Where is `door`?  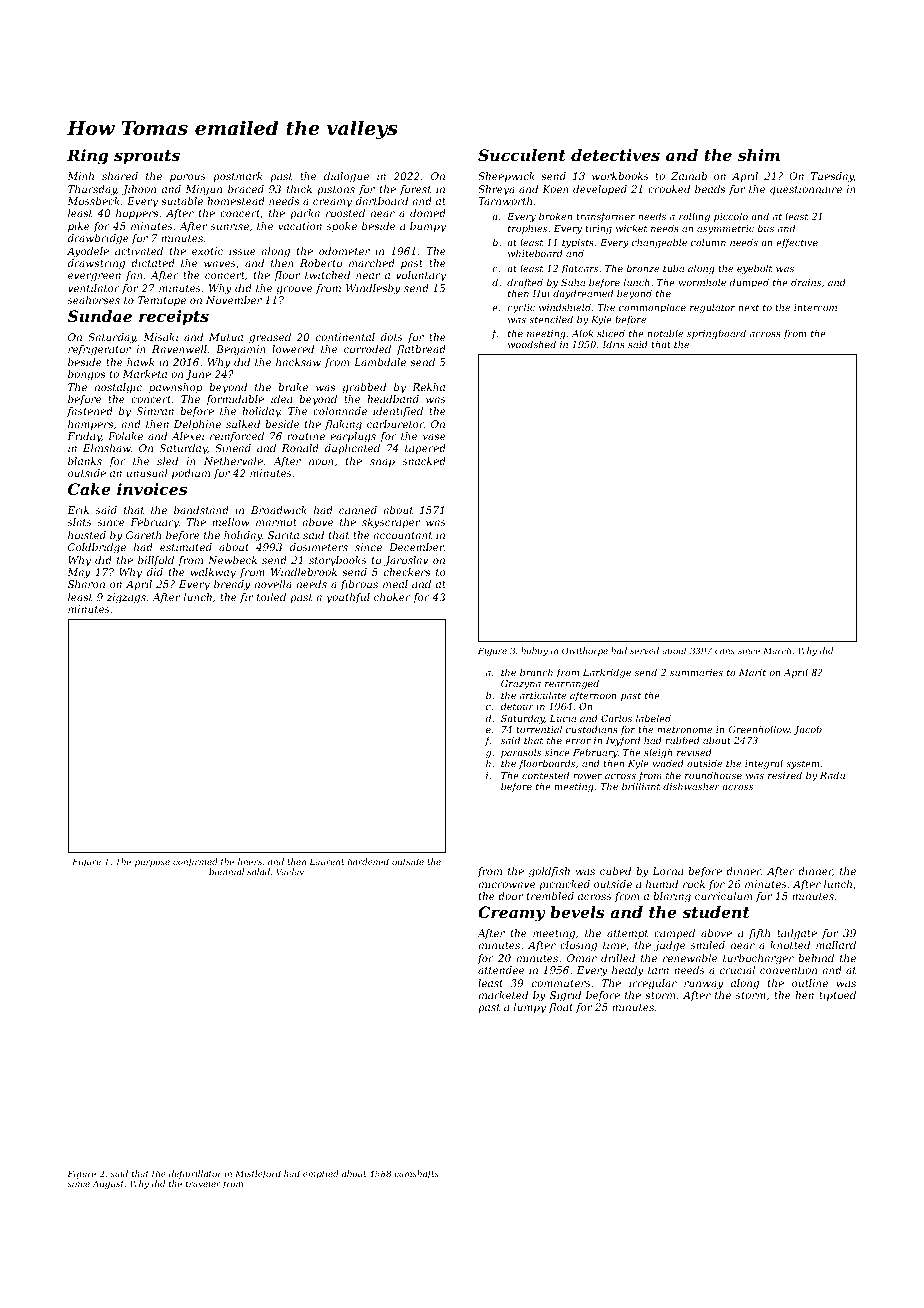
door is located at coordinates (510, 896).
